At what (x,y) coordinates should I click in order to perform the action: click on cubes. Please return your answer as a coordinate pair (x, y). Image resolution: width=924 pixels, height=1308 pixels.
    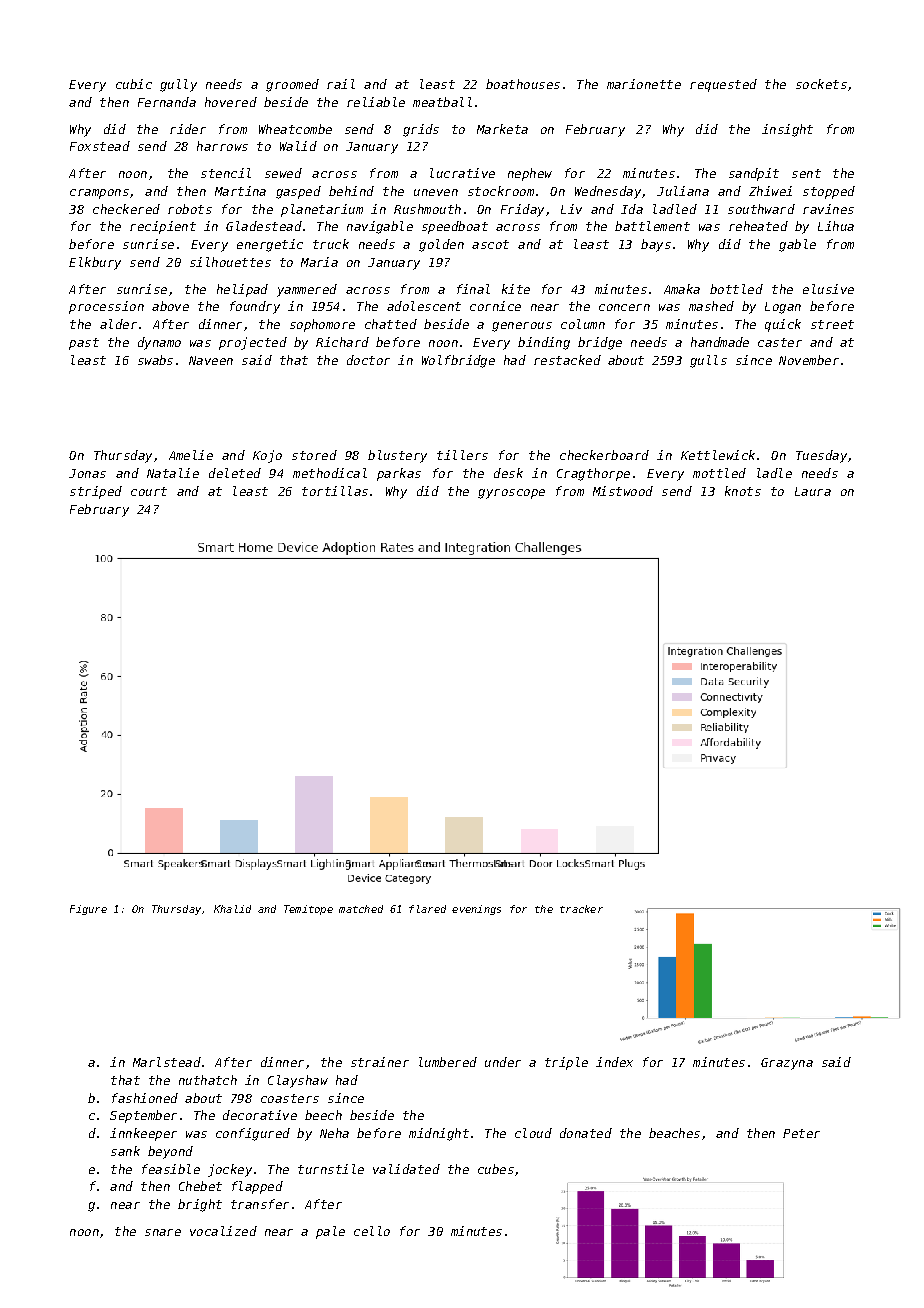
    Looking at the image, I should click on (496, 1169).
